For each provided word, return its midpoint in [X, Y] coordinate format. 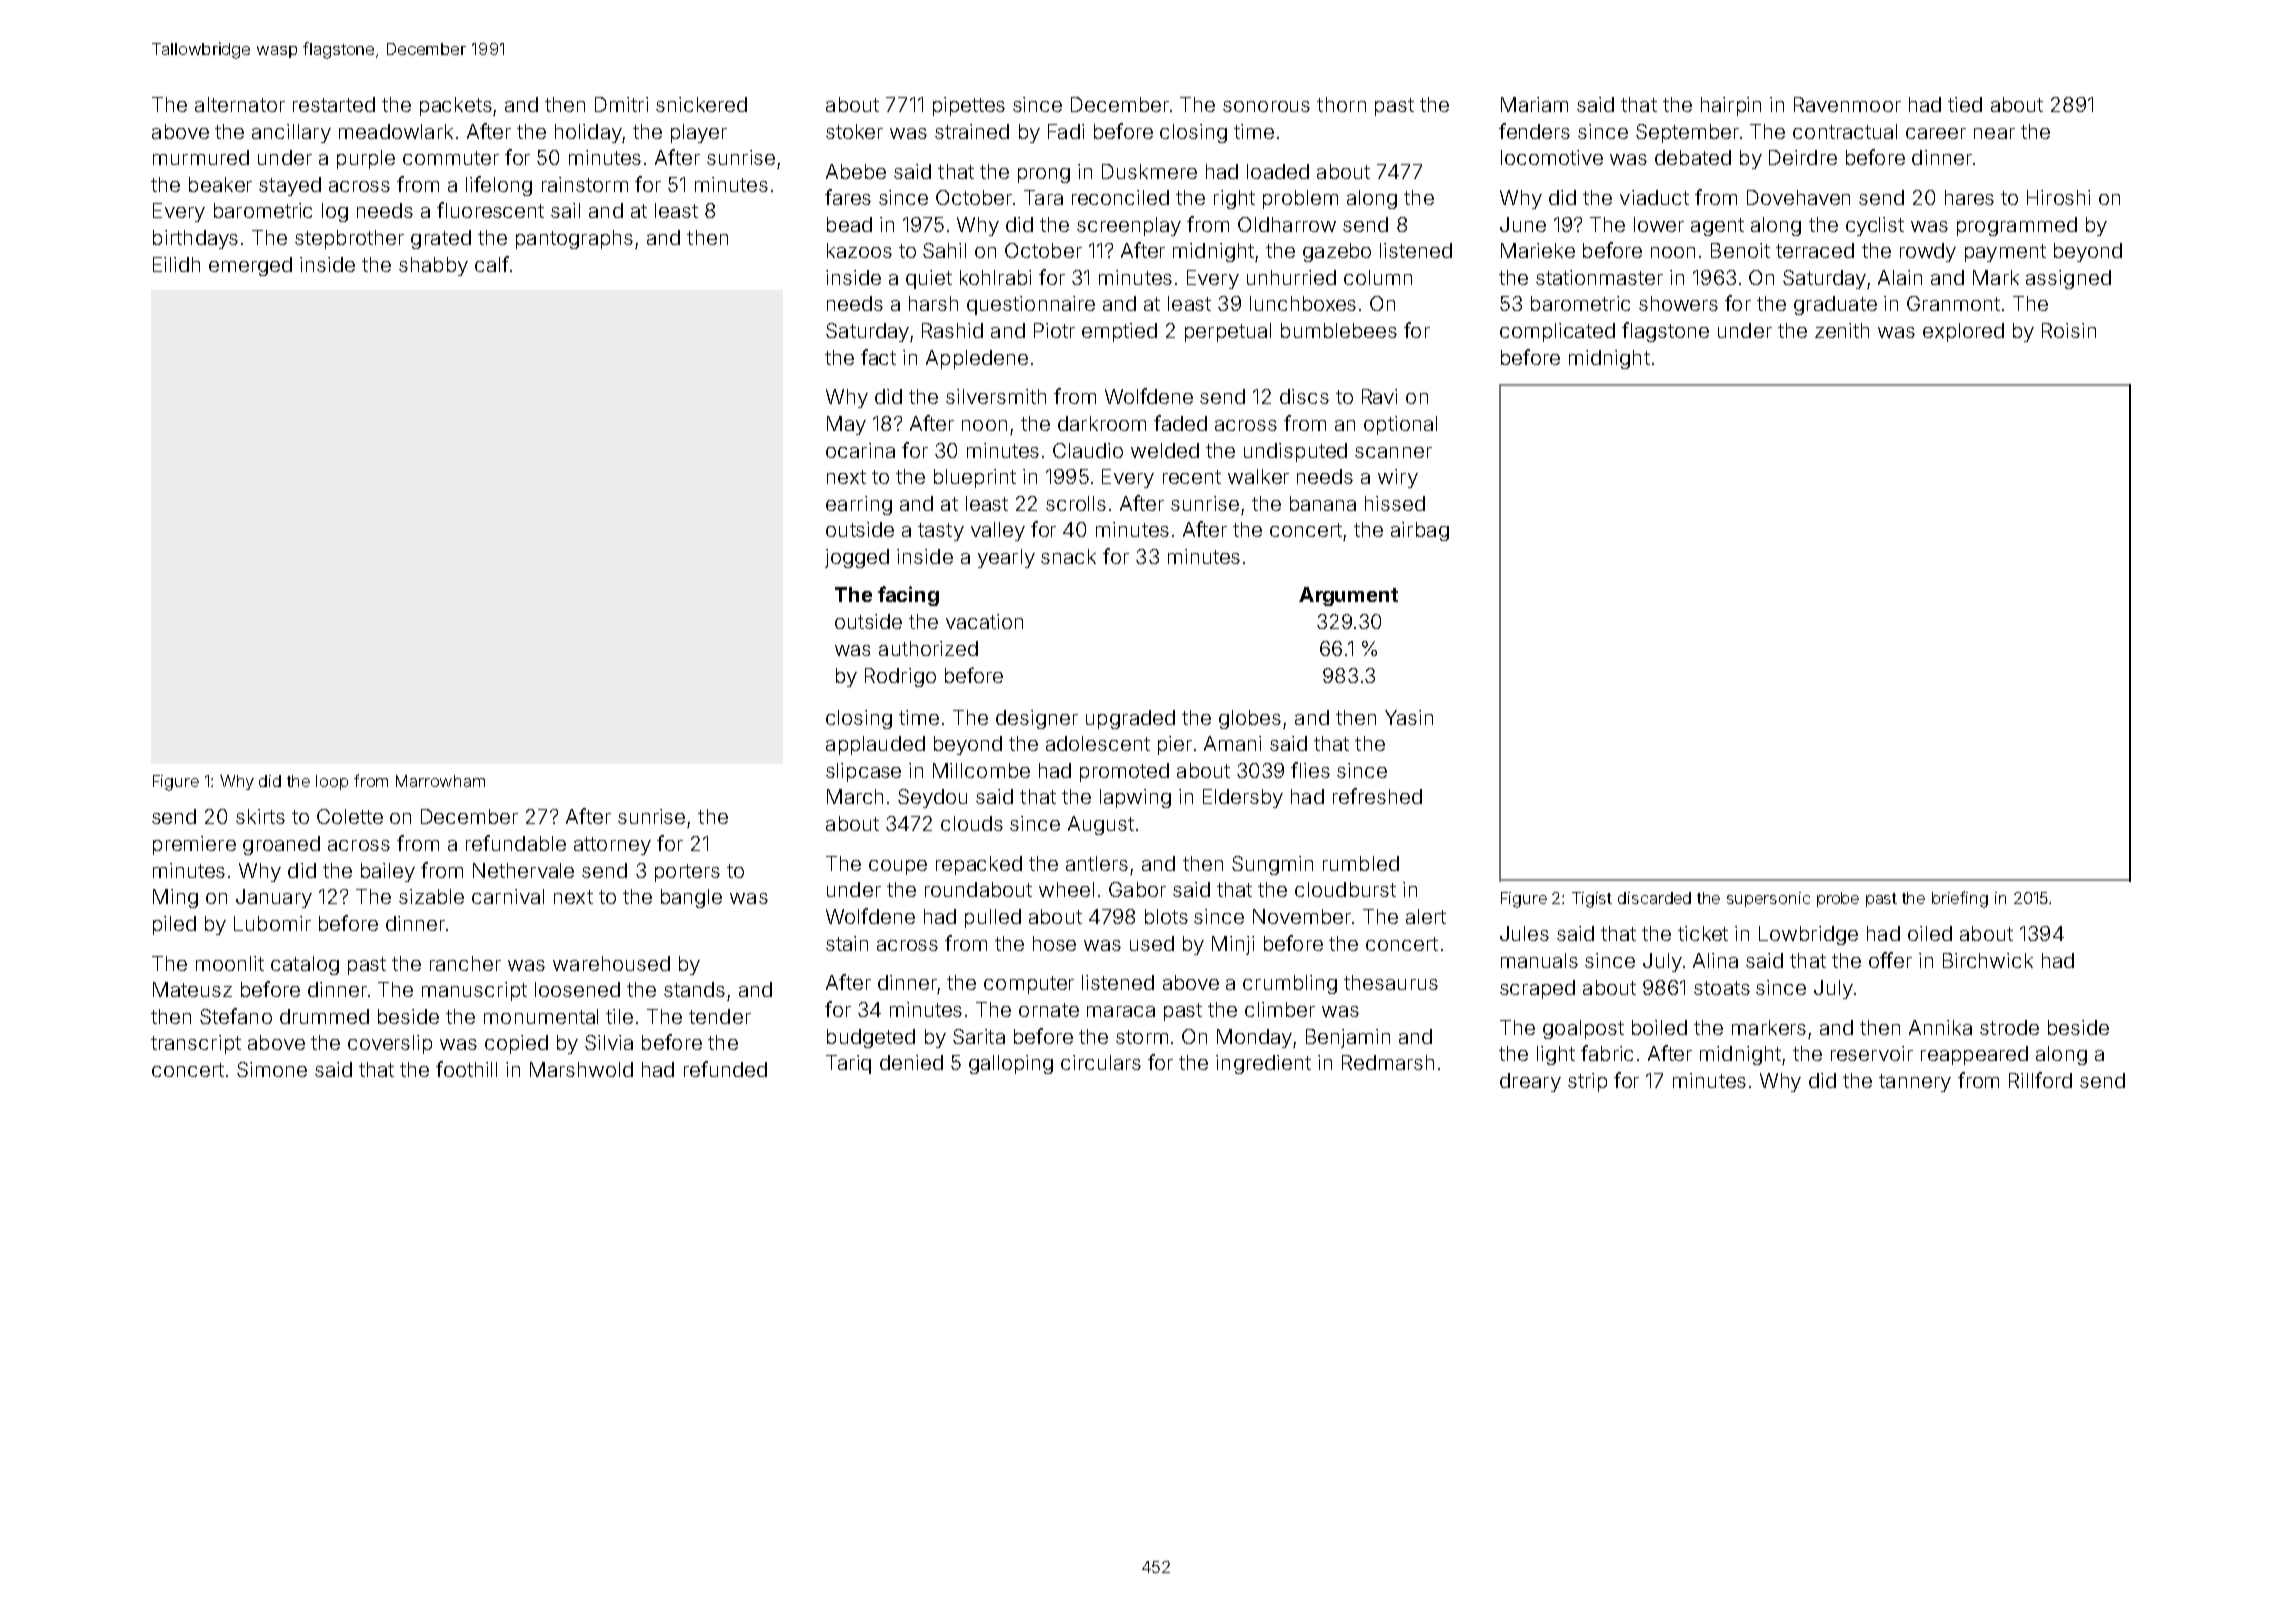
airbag [1420, 531]
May [846, 425]
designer [1037, 719]
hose [1054, 943]
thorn [1341, 104]
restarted [334, 104]
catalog [305, 965]
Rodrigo [900, 677]
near [1994, 133]
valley [998, 531]
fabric [1607, 1053]
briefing [1960, 899]
